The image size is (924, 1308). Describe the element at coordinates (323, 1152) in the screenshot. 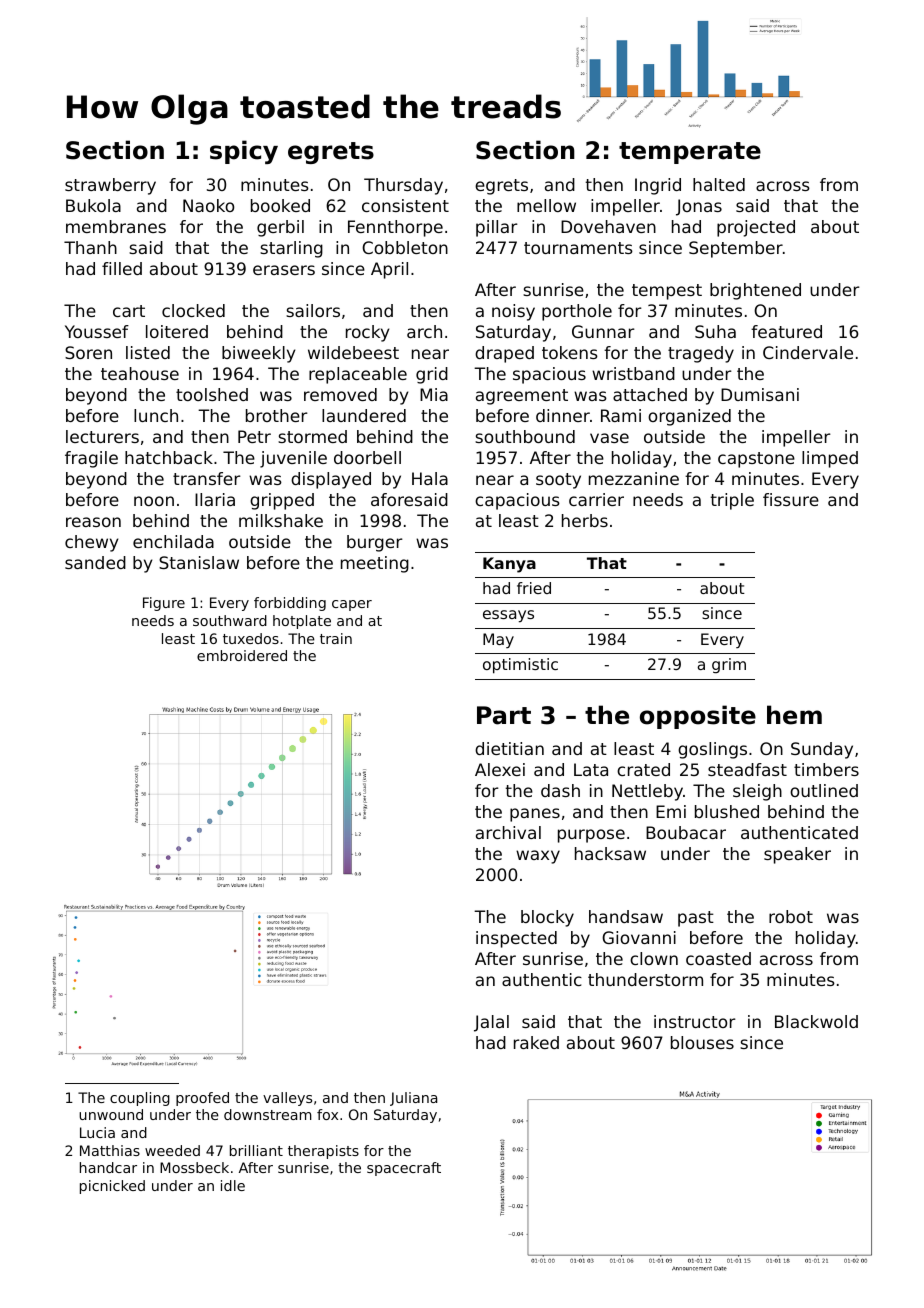

I see `therapists` at that location.
